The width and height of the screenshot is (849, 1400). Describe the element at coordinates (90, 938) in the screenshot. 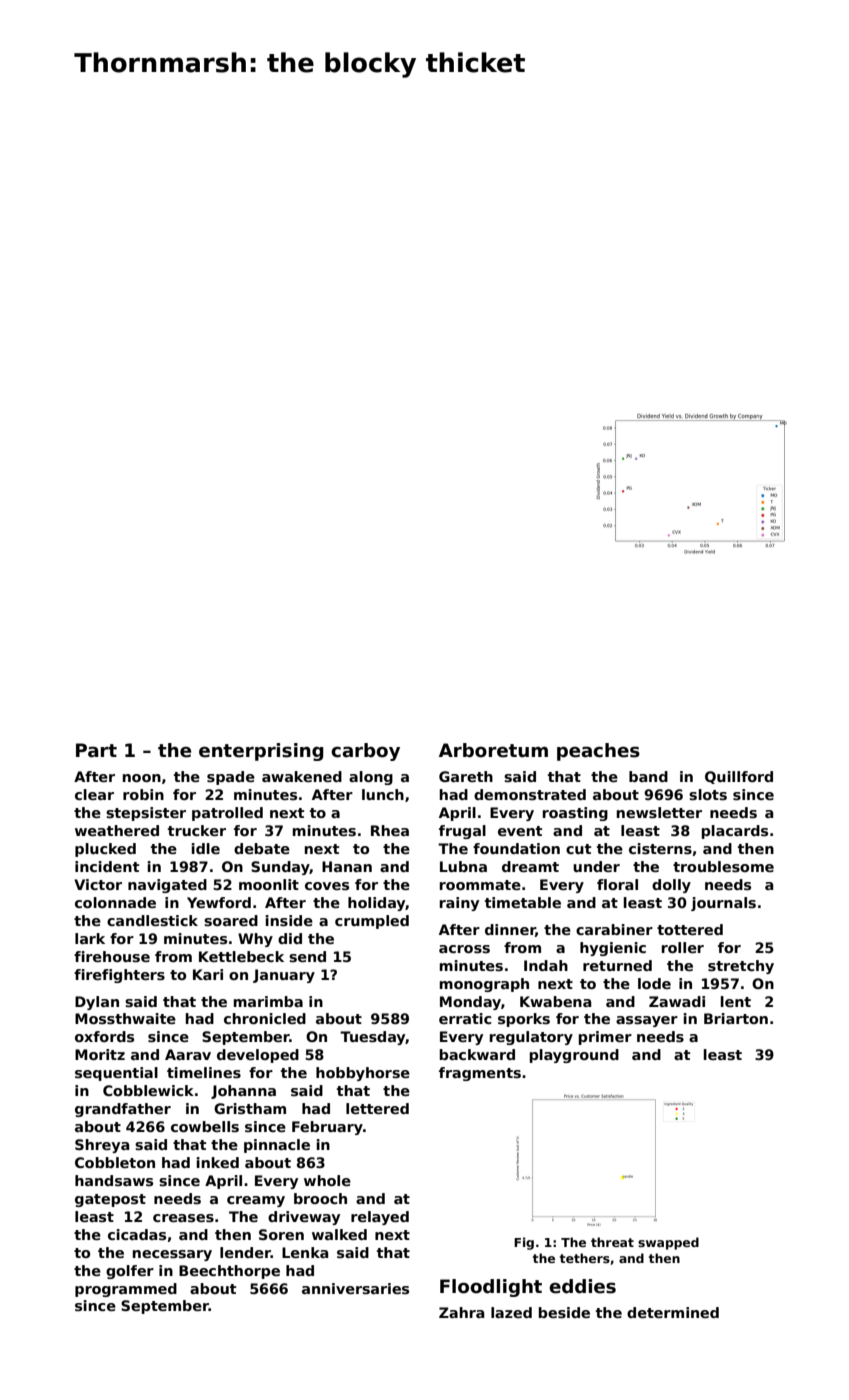

I see `lark` at that location.
